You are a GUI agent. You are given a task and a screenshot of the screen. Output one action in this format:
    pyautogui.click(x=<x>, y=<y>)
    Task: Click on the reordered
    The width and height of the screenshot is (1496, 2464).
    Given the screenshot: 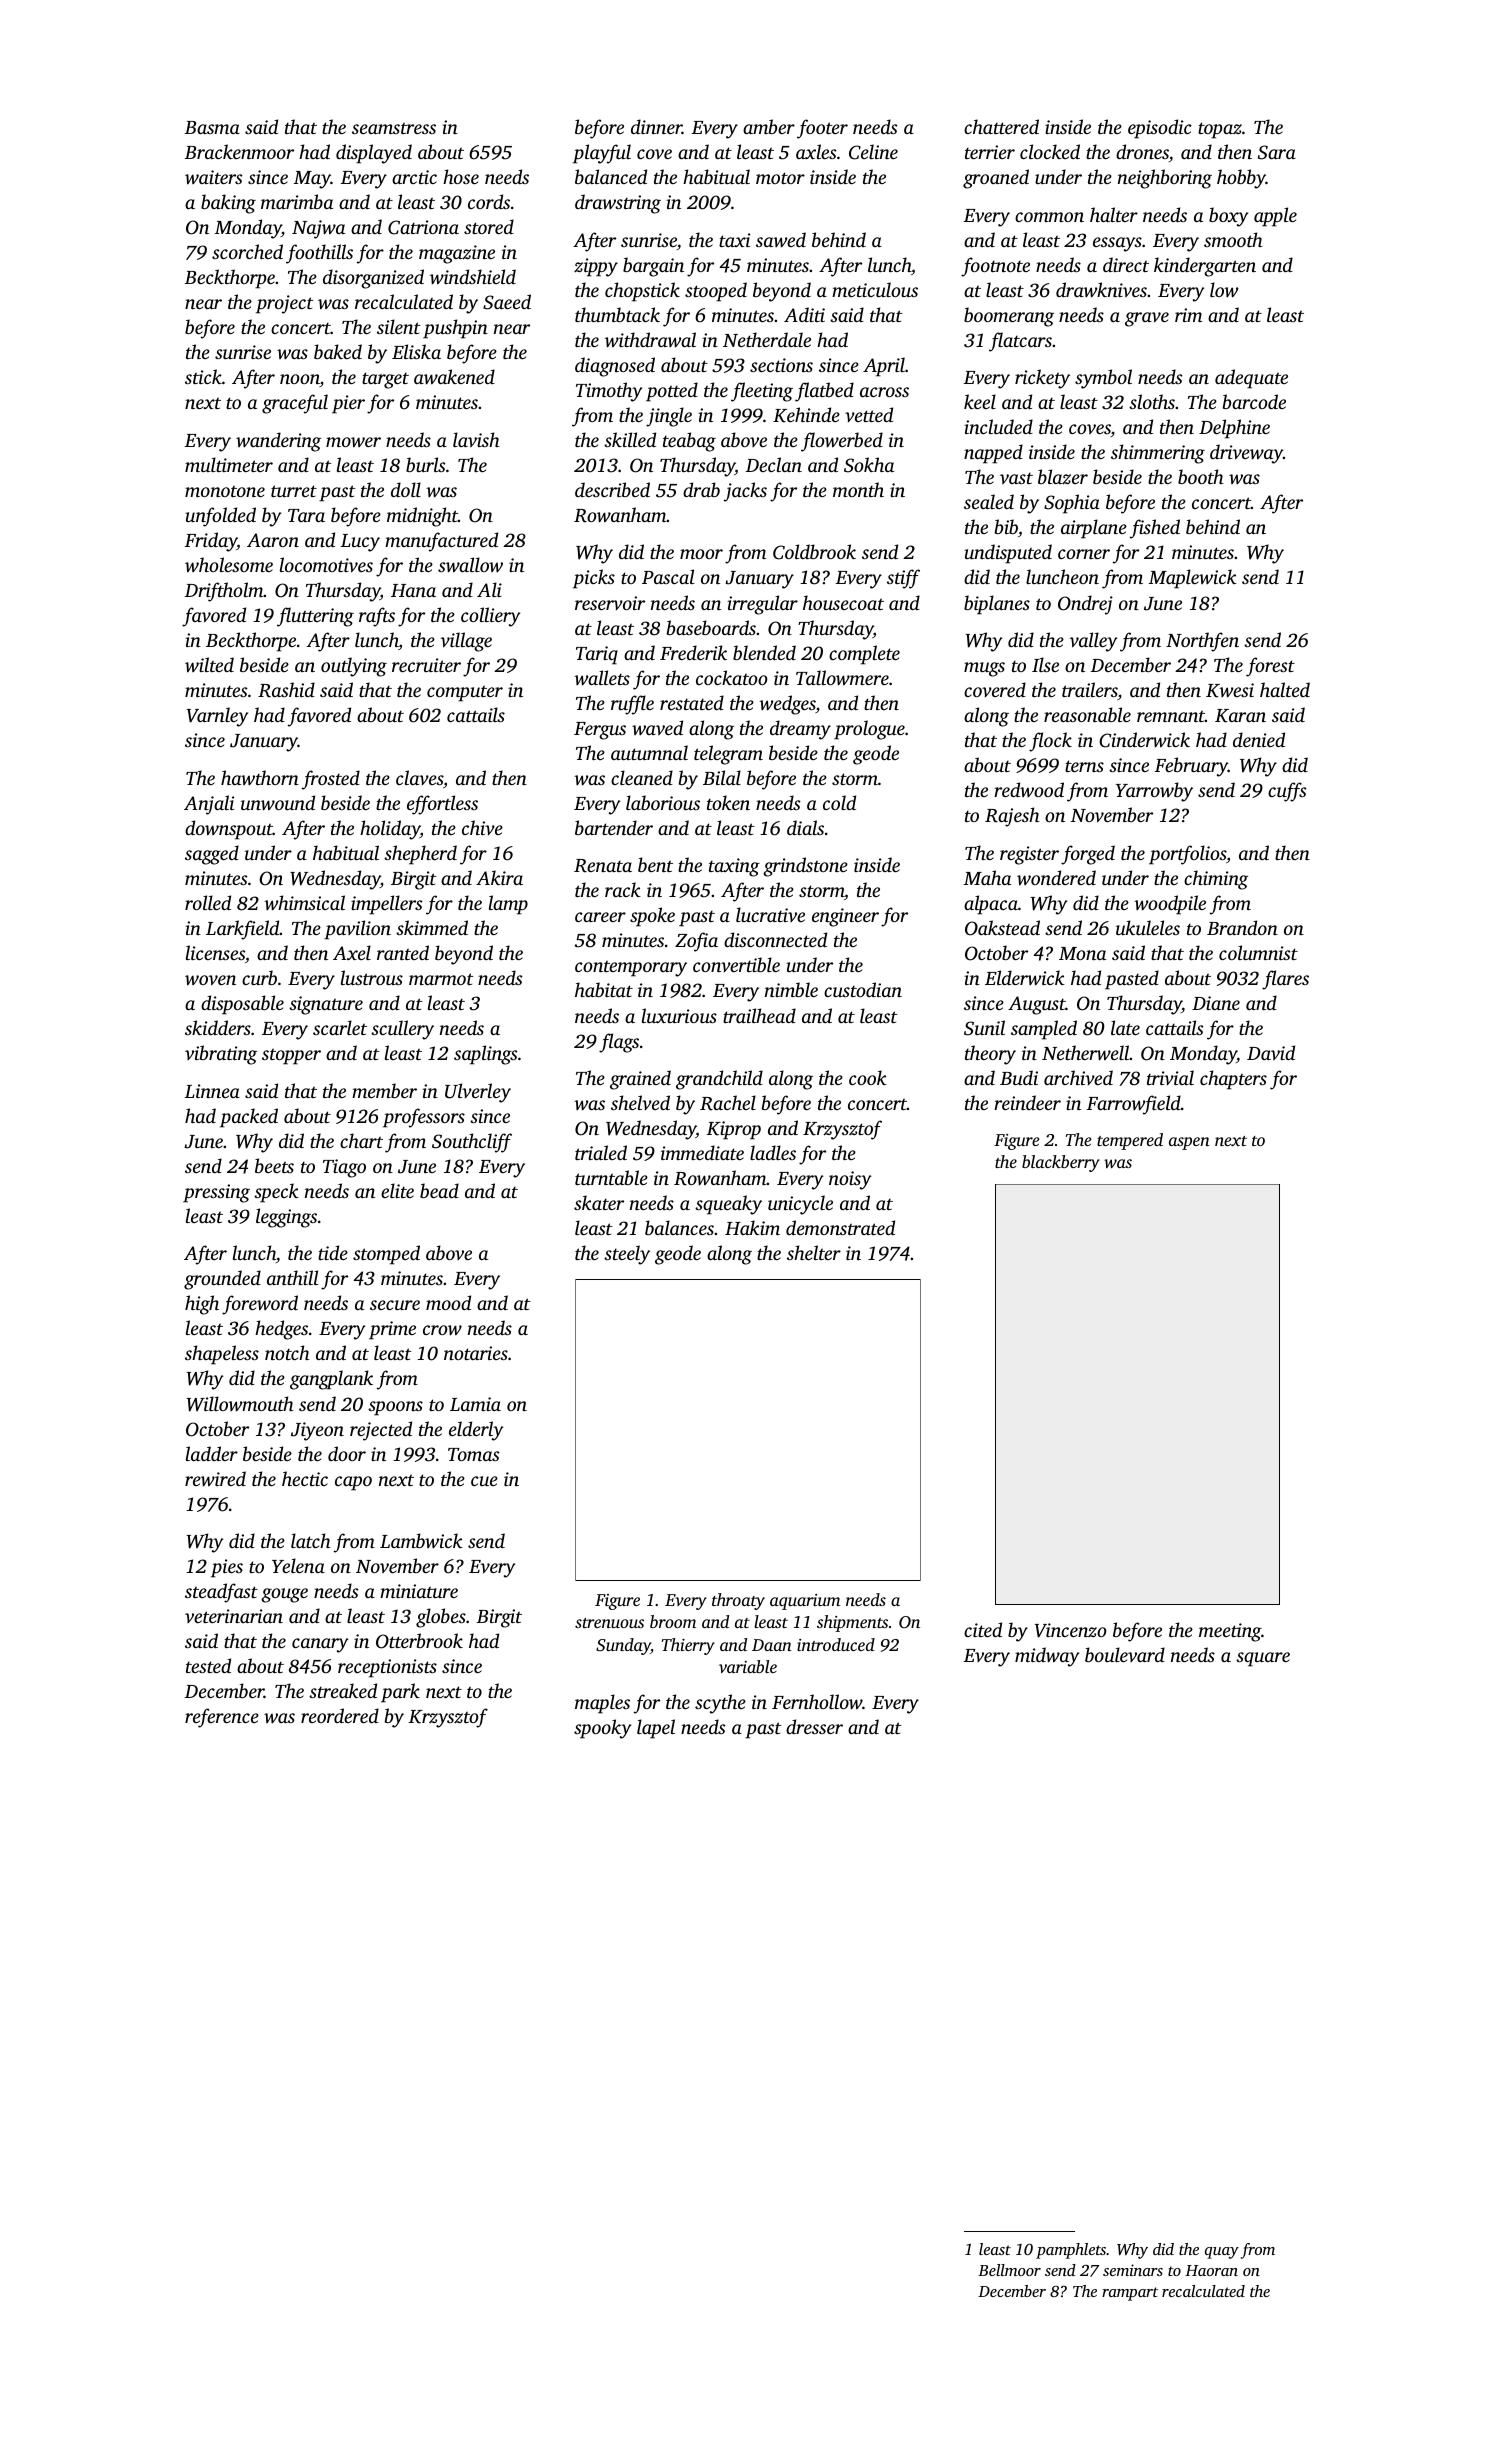 What is the action you would take?
    pyautogui.click(x=340, y=1715)
